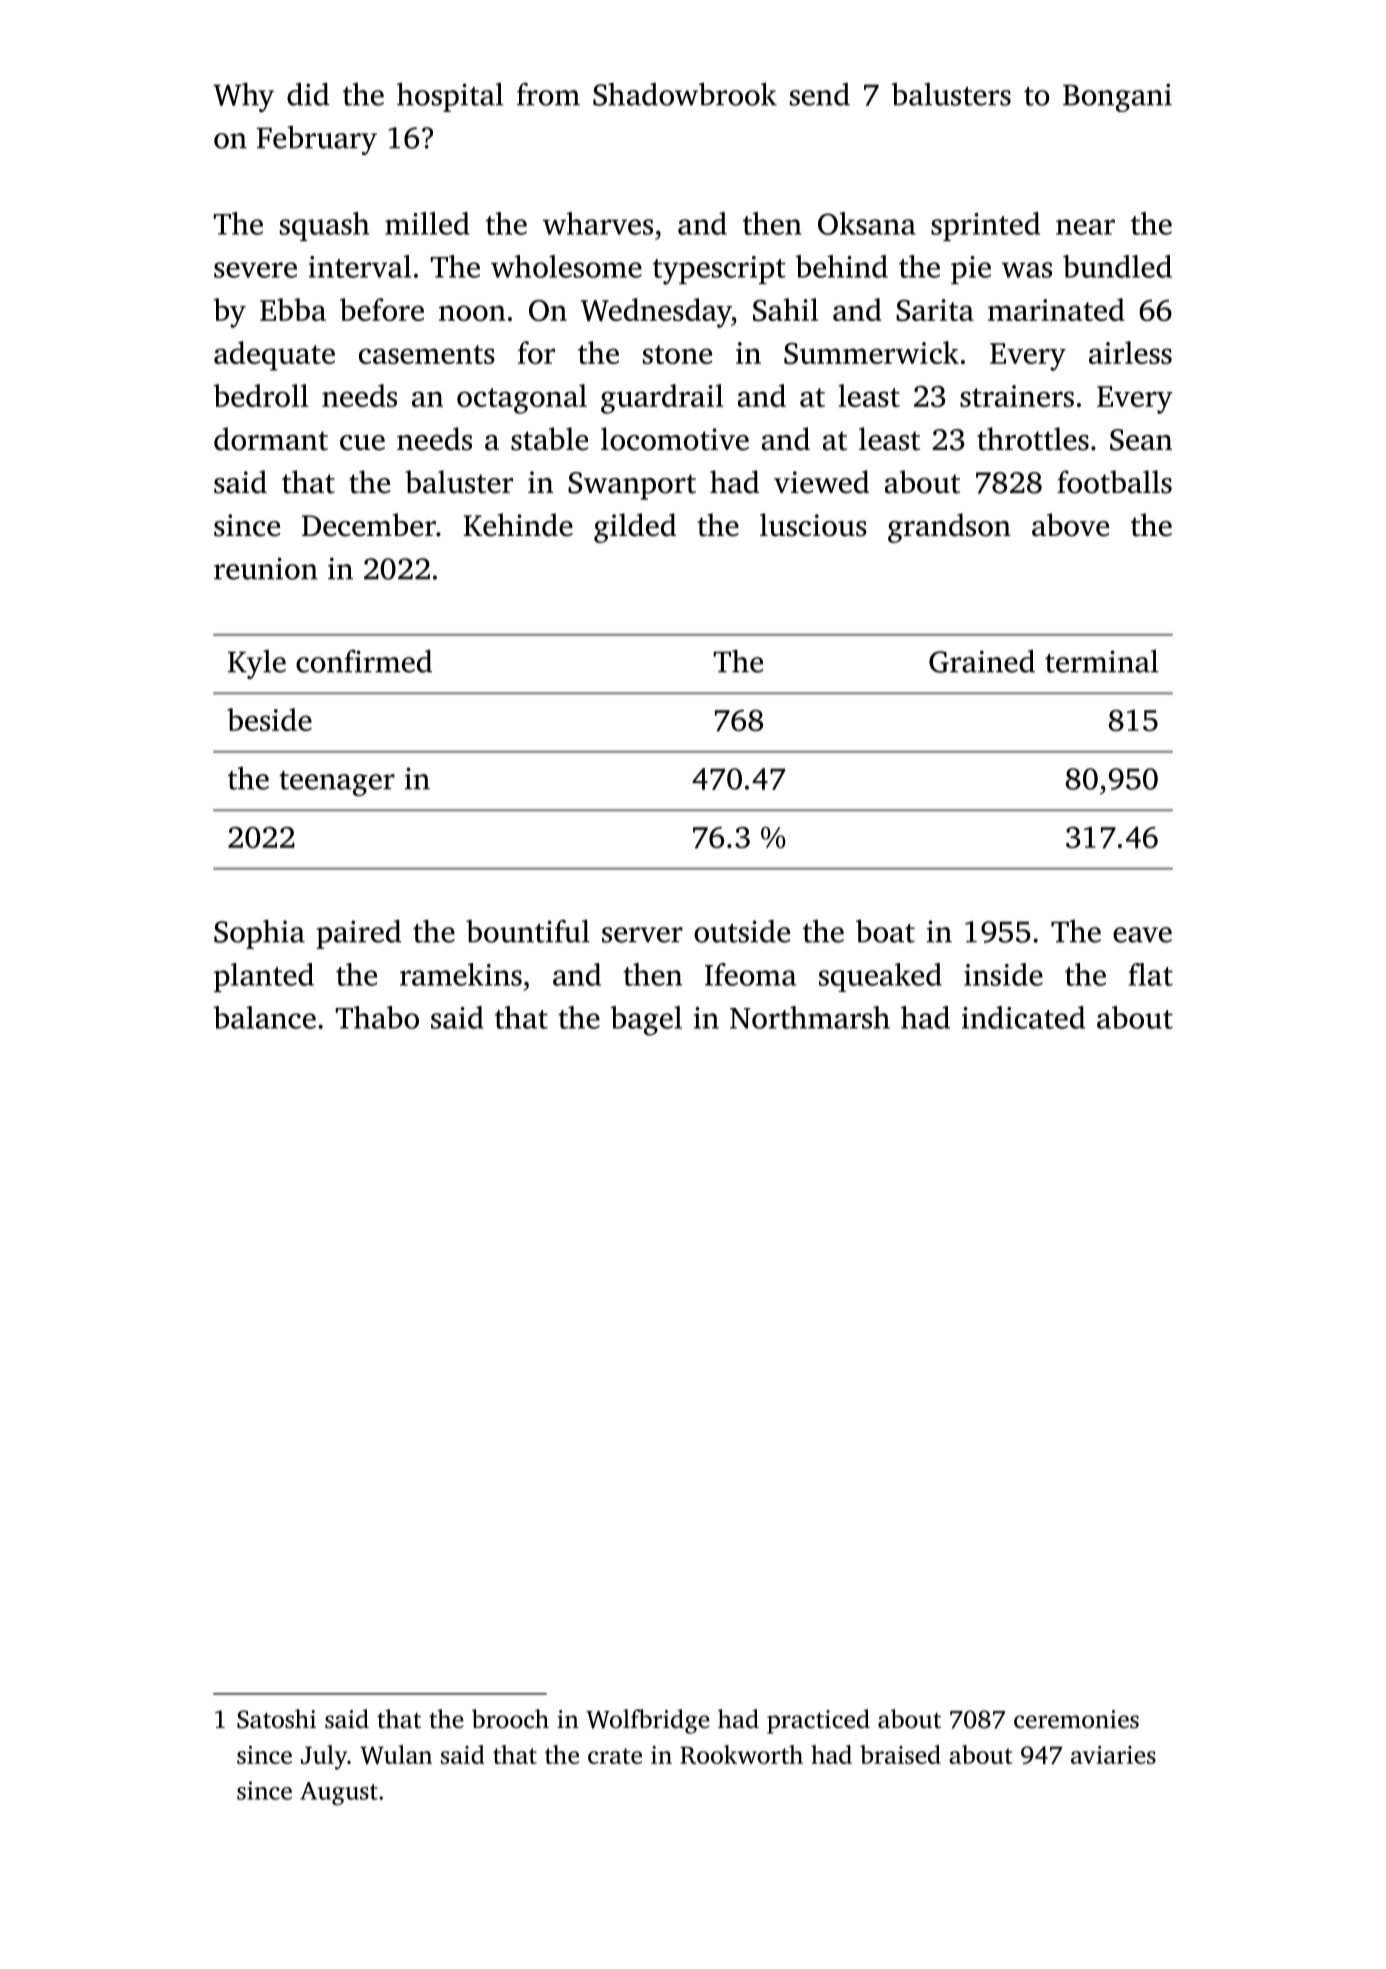 This screenshot has width=1386, height=1969. Describe the element at coordinates (510, 1719) in the screenshot. I see `brooch` at that location.
